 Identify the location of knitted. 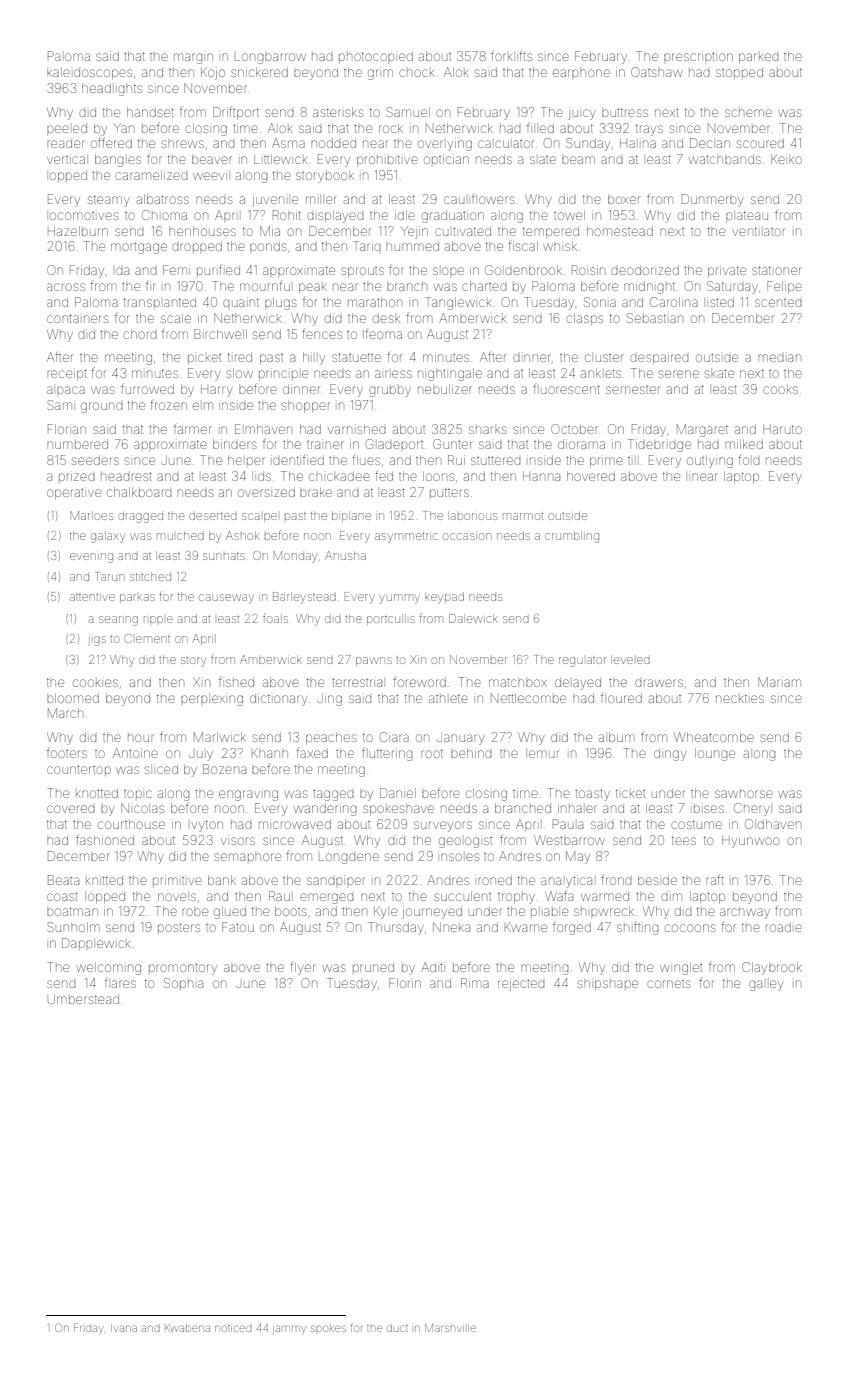
(104, 880).
